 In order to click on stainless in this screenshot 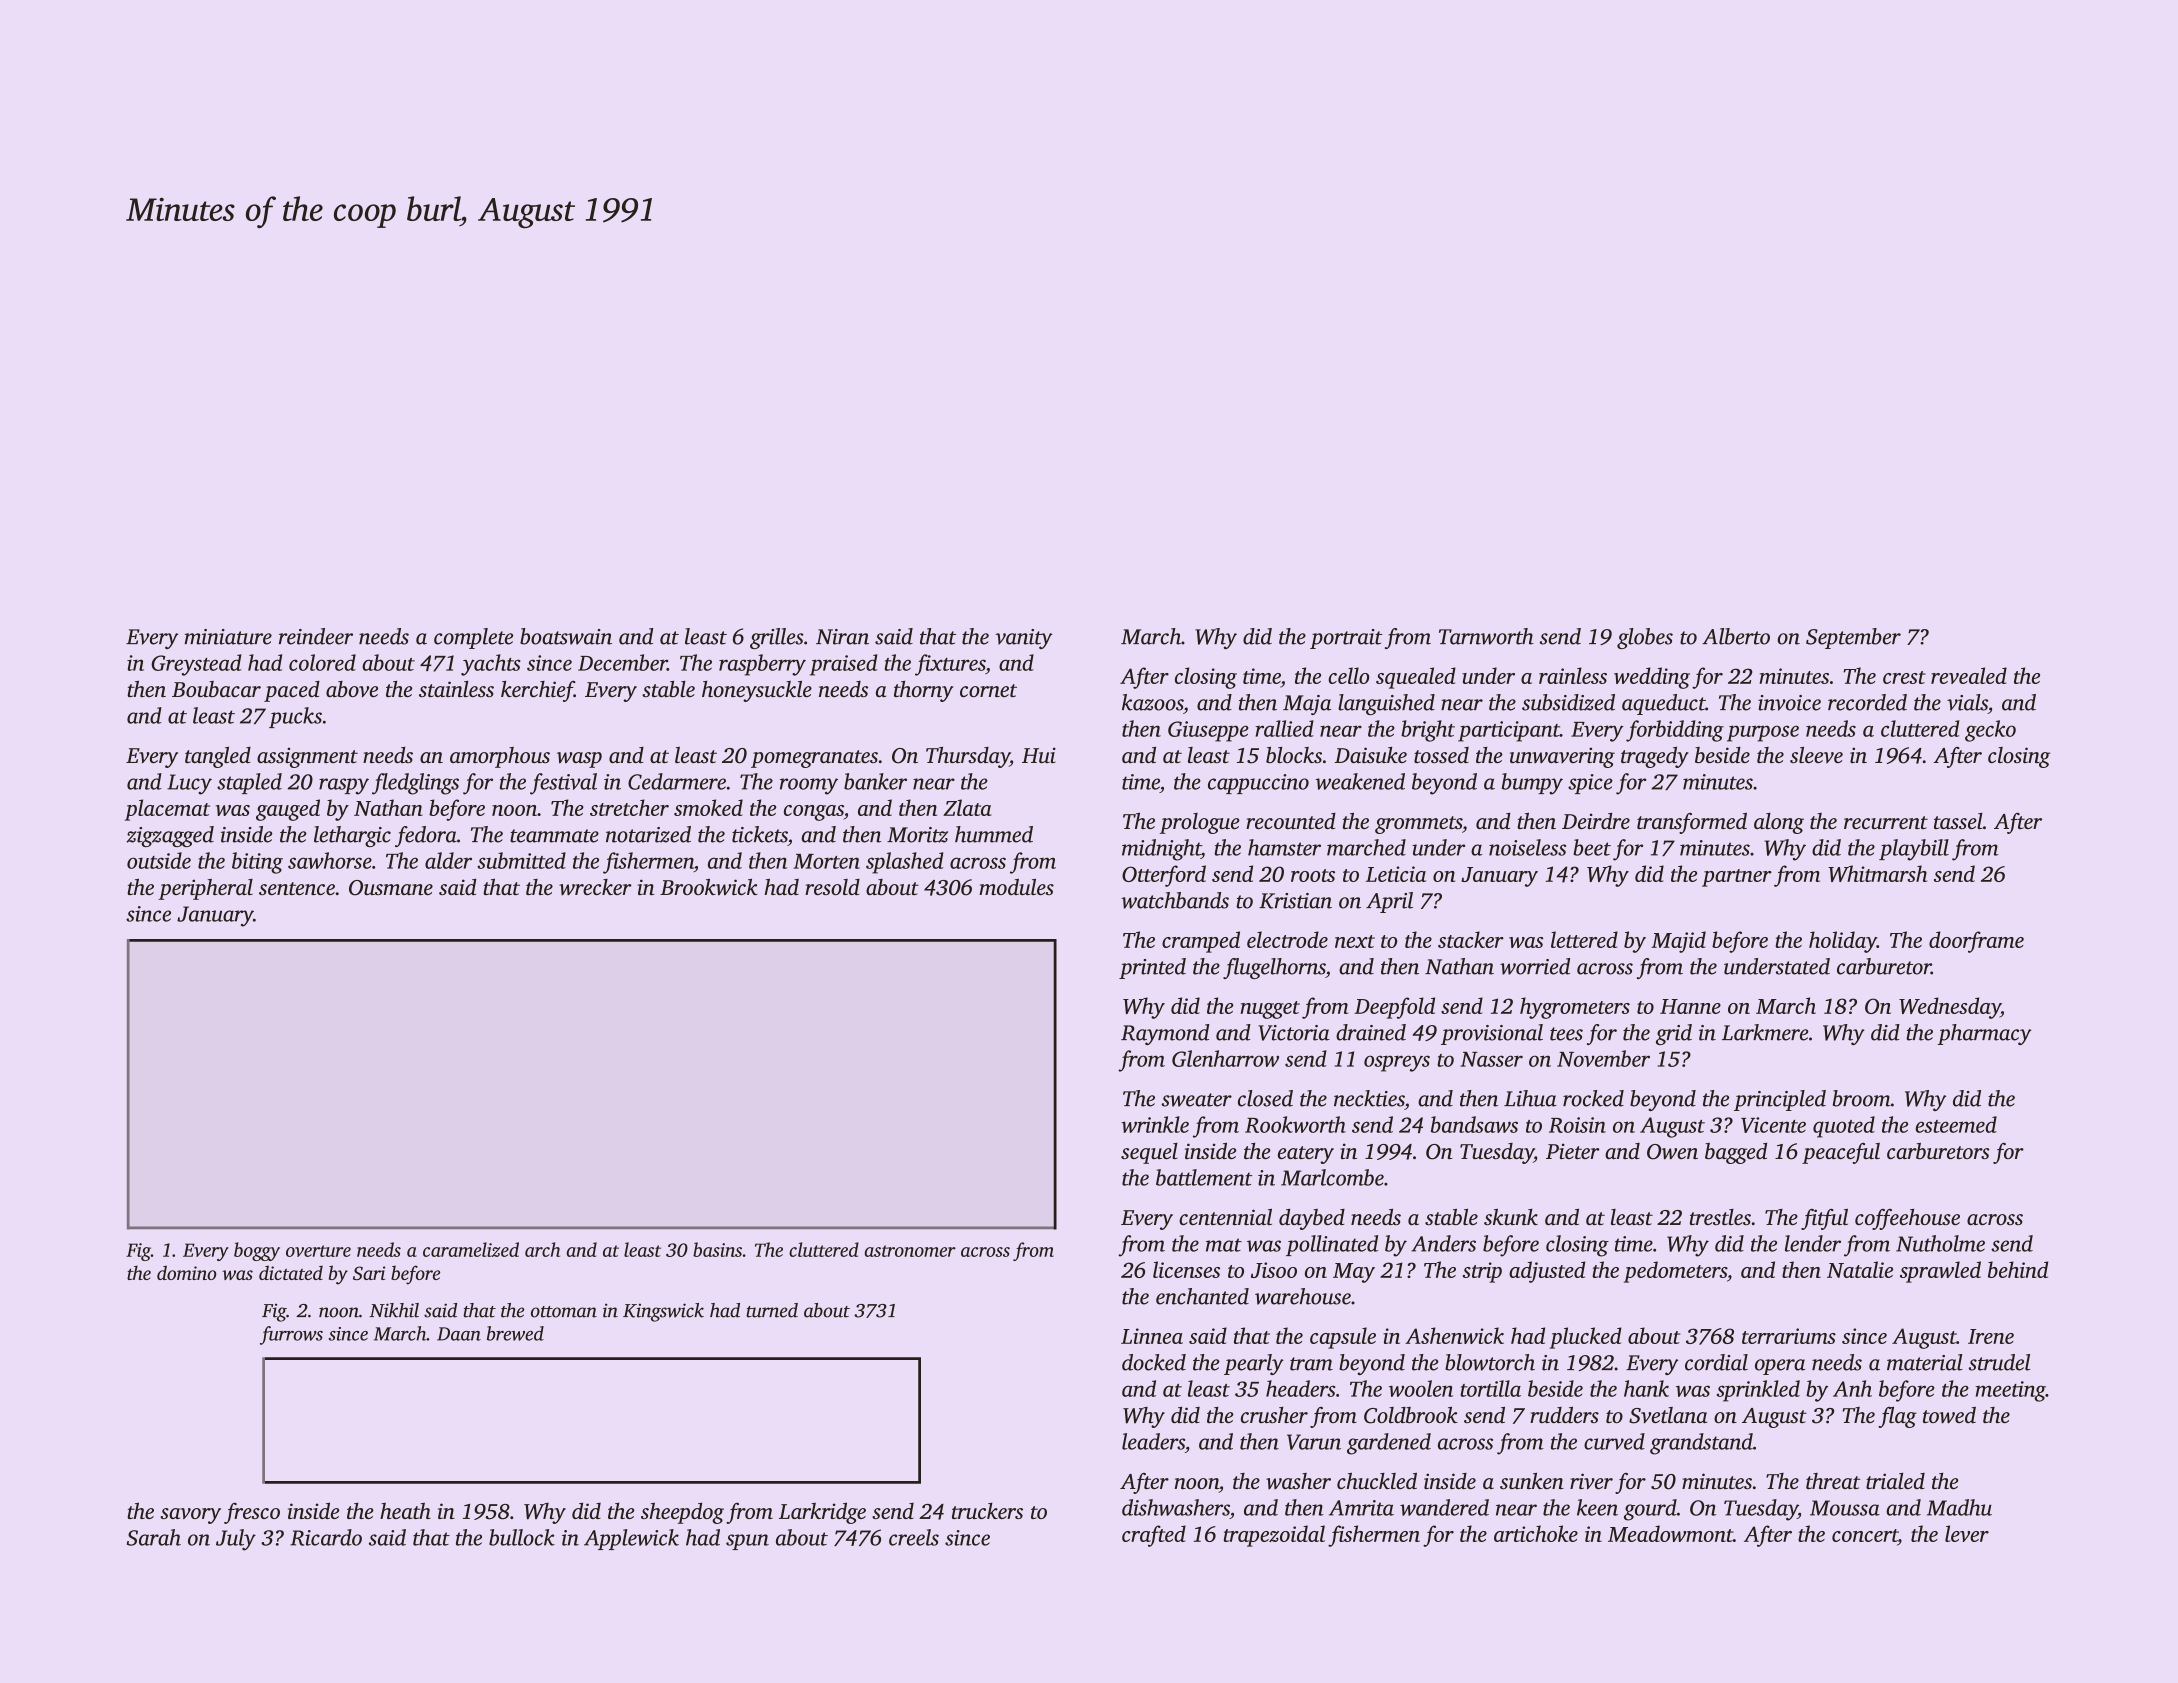, I will do `click(456, 689)`.
